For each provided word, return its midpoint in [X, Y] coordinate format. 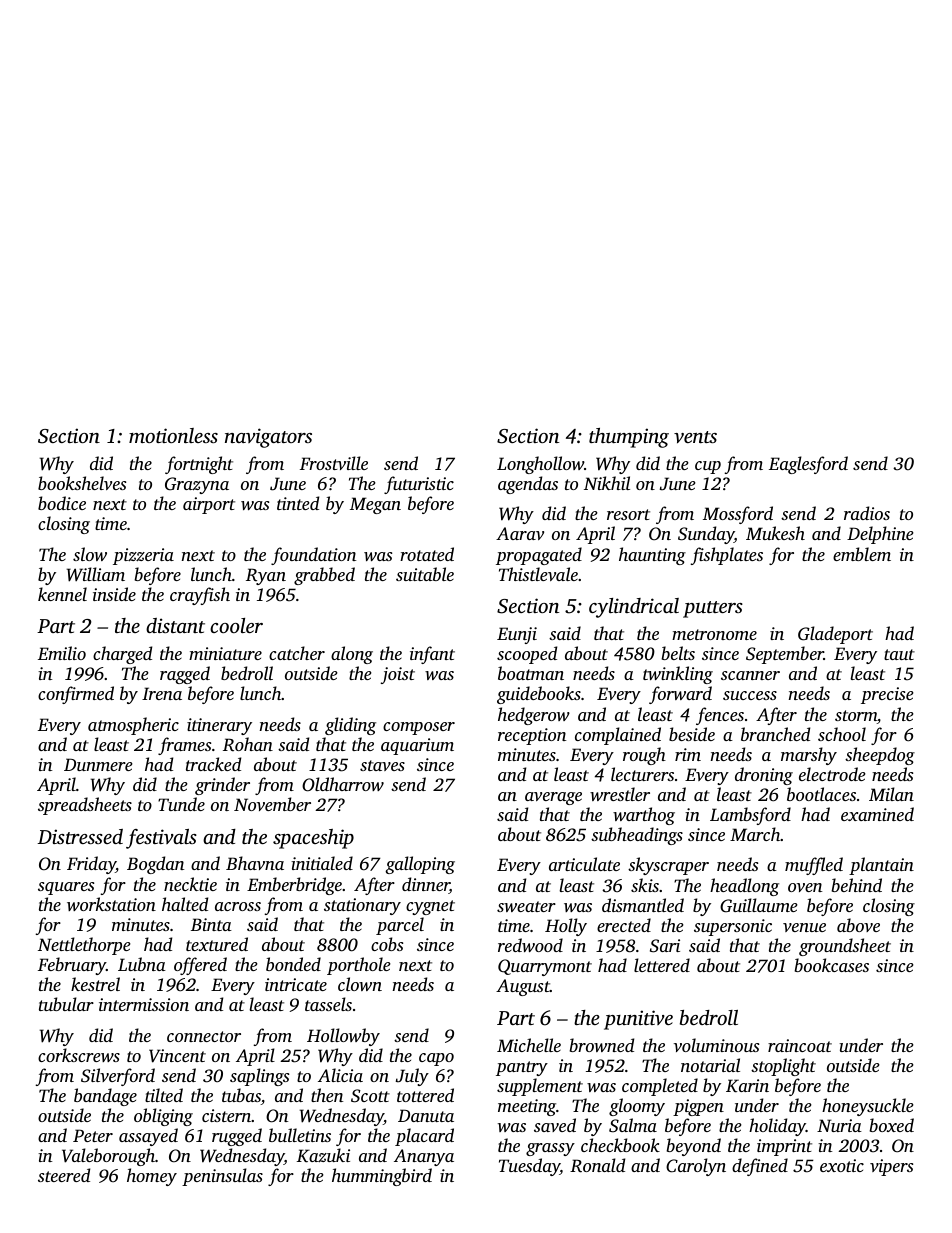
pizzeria [143, 556]
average [553, 798]
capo [436, 1059]
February [72, 966]
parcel [400, 926]
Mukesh [775, 533]
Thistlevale [538, 574]
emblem [862, 554]
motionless [173, 435]
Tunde [181, 804]
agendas [528, 485]
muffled [814, 866]
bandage [105, 1097]
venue [804, 927]
